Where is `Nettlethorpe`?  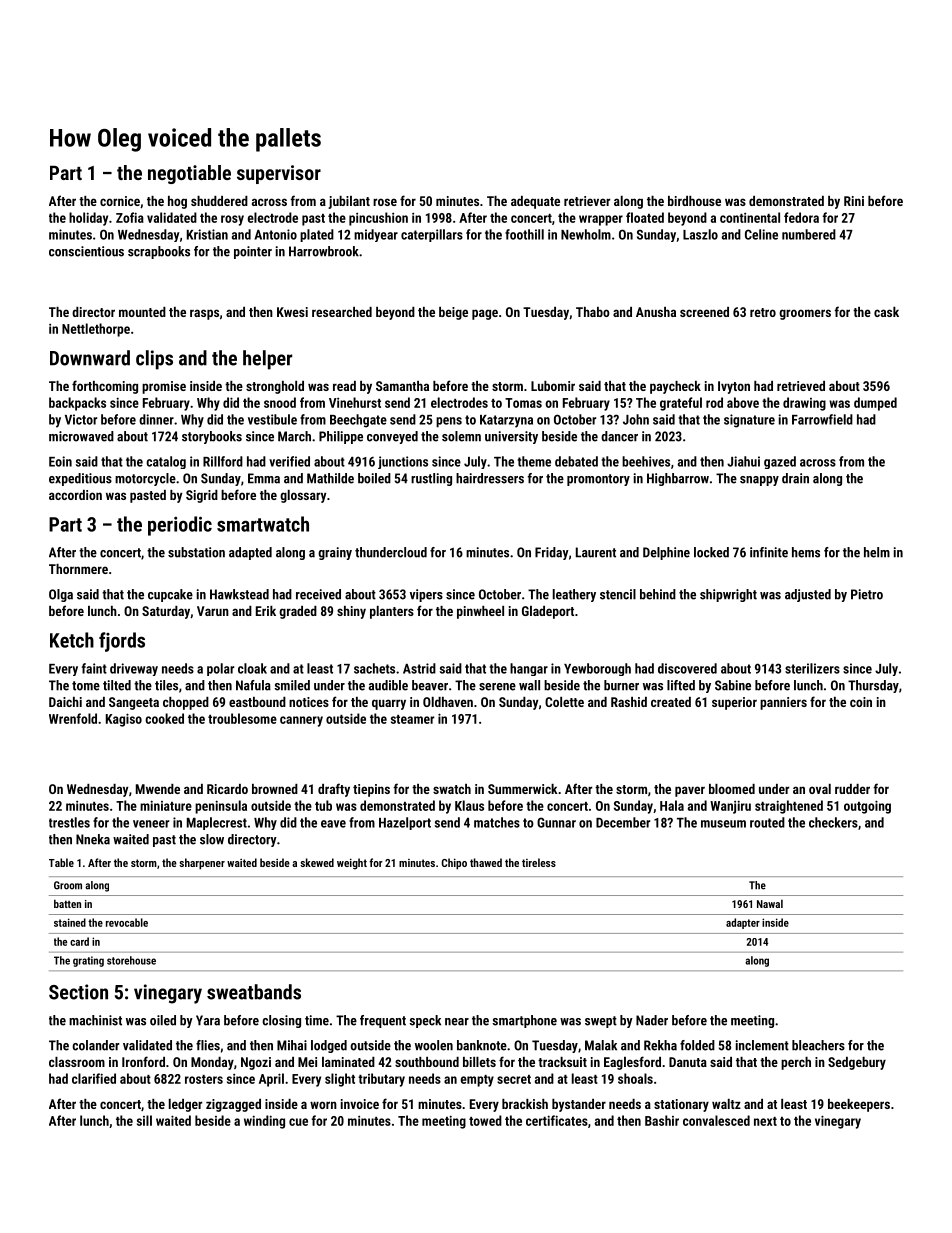
Nettlethorpe is located at coordinates (96, 330).
